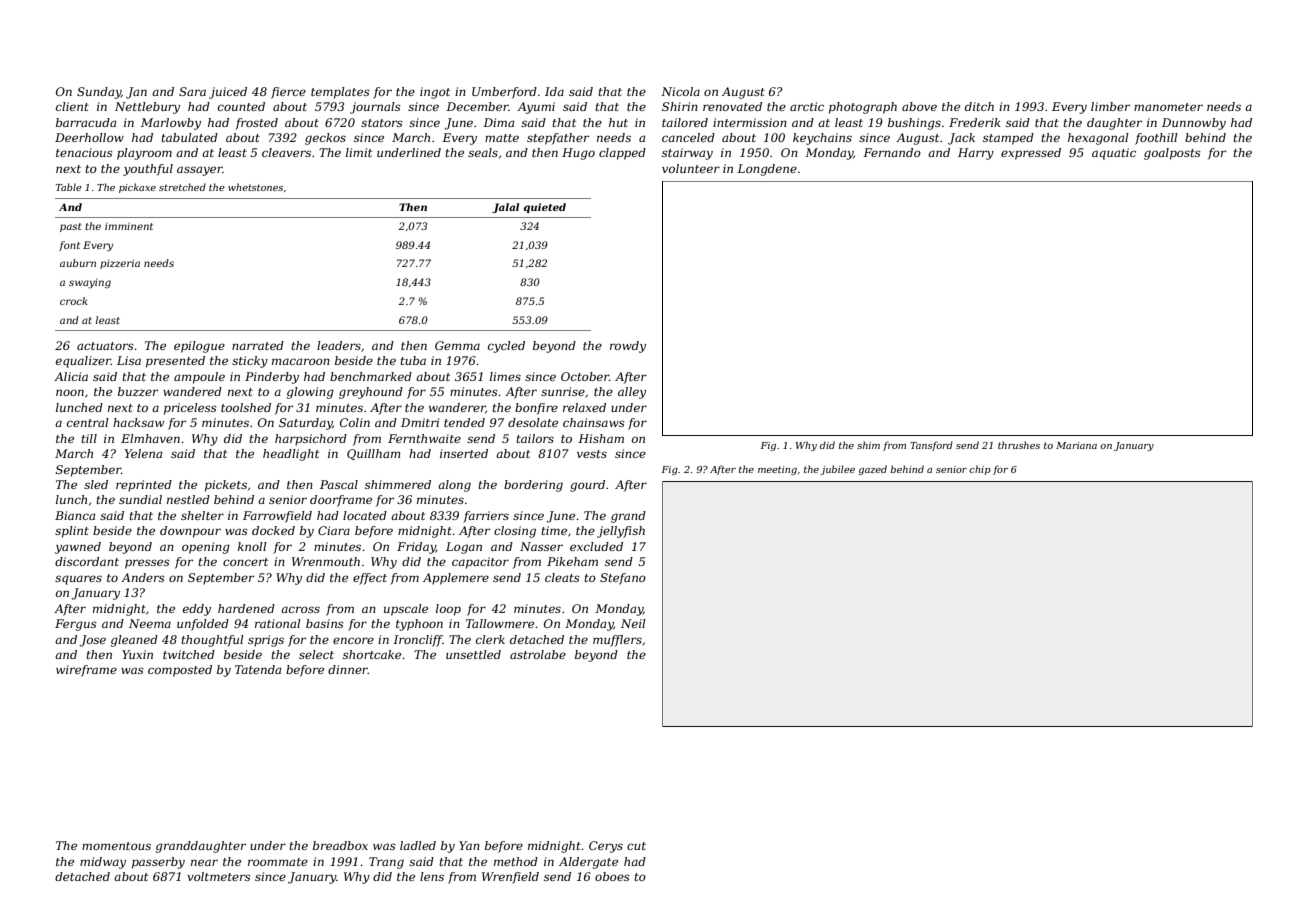 The width and height of the page is (1308, 924). Describe the element at coordinates (86, 671) in the page. I see `wireframe` at that location.
